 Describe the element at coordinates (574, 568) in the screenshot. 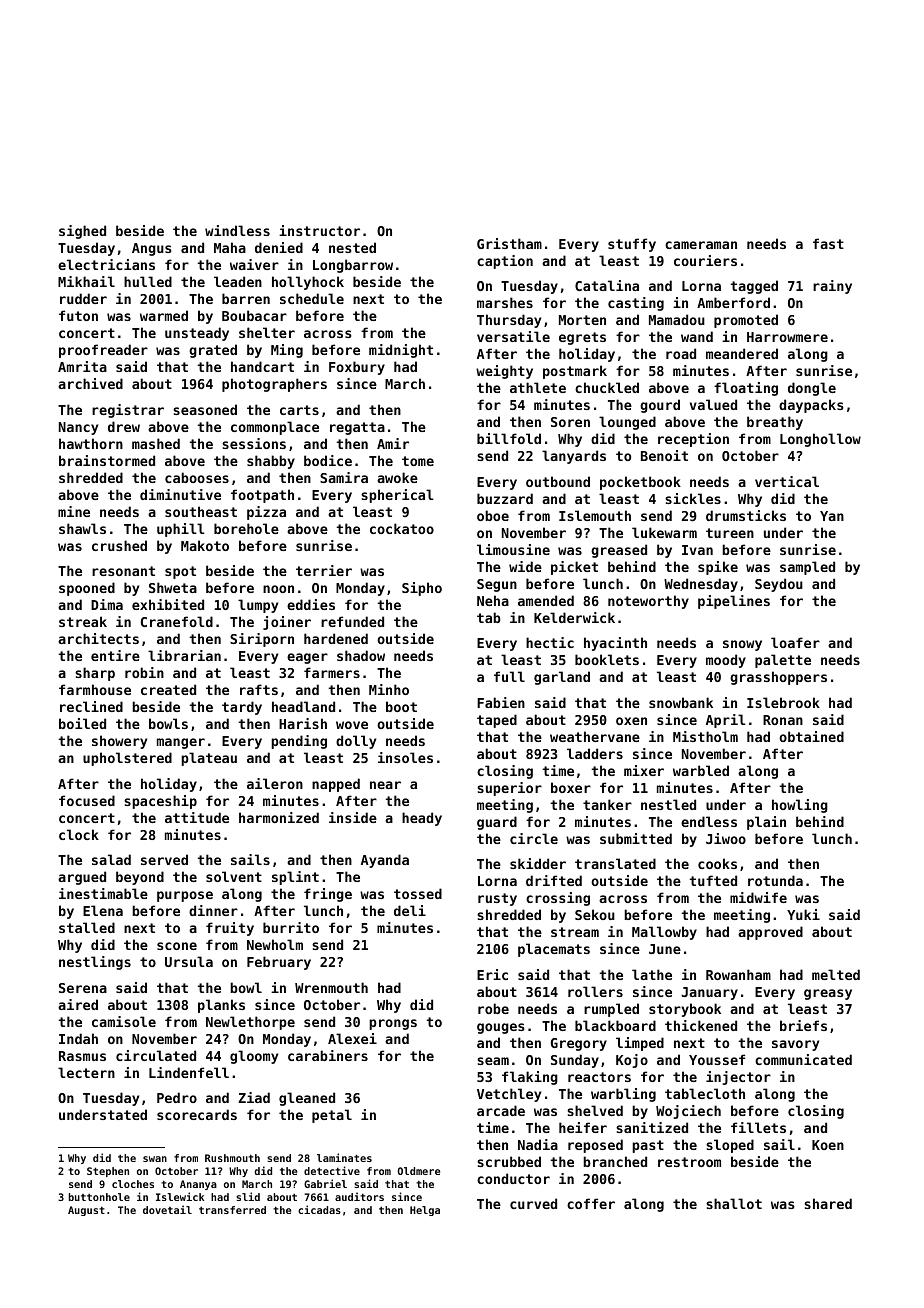

I see `picket` at that location.
